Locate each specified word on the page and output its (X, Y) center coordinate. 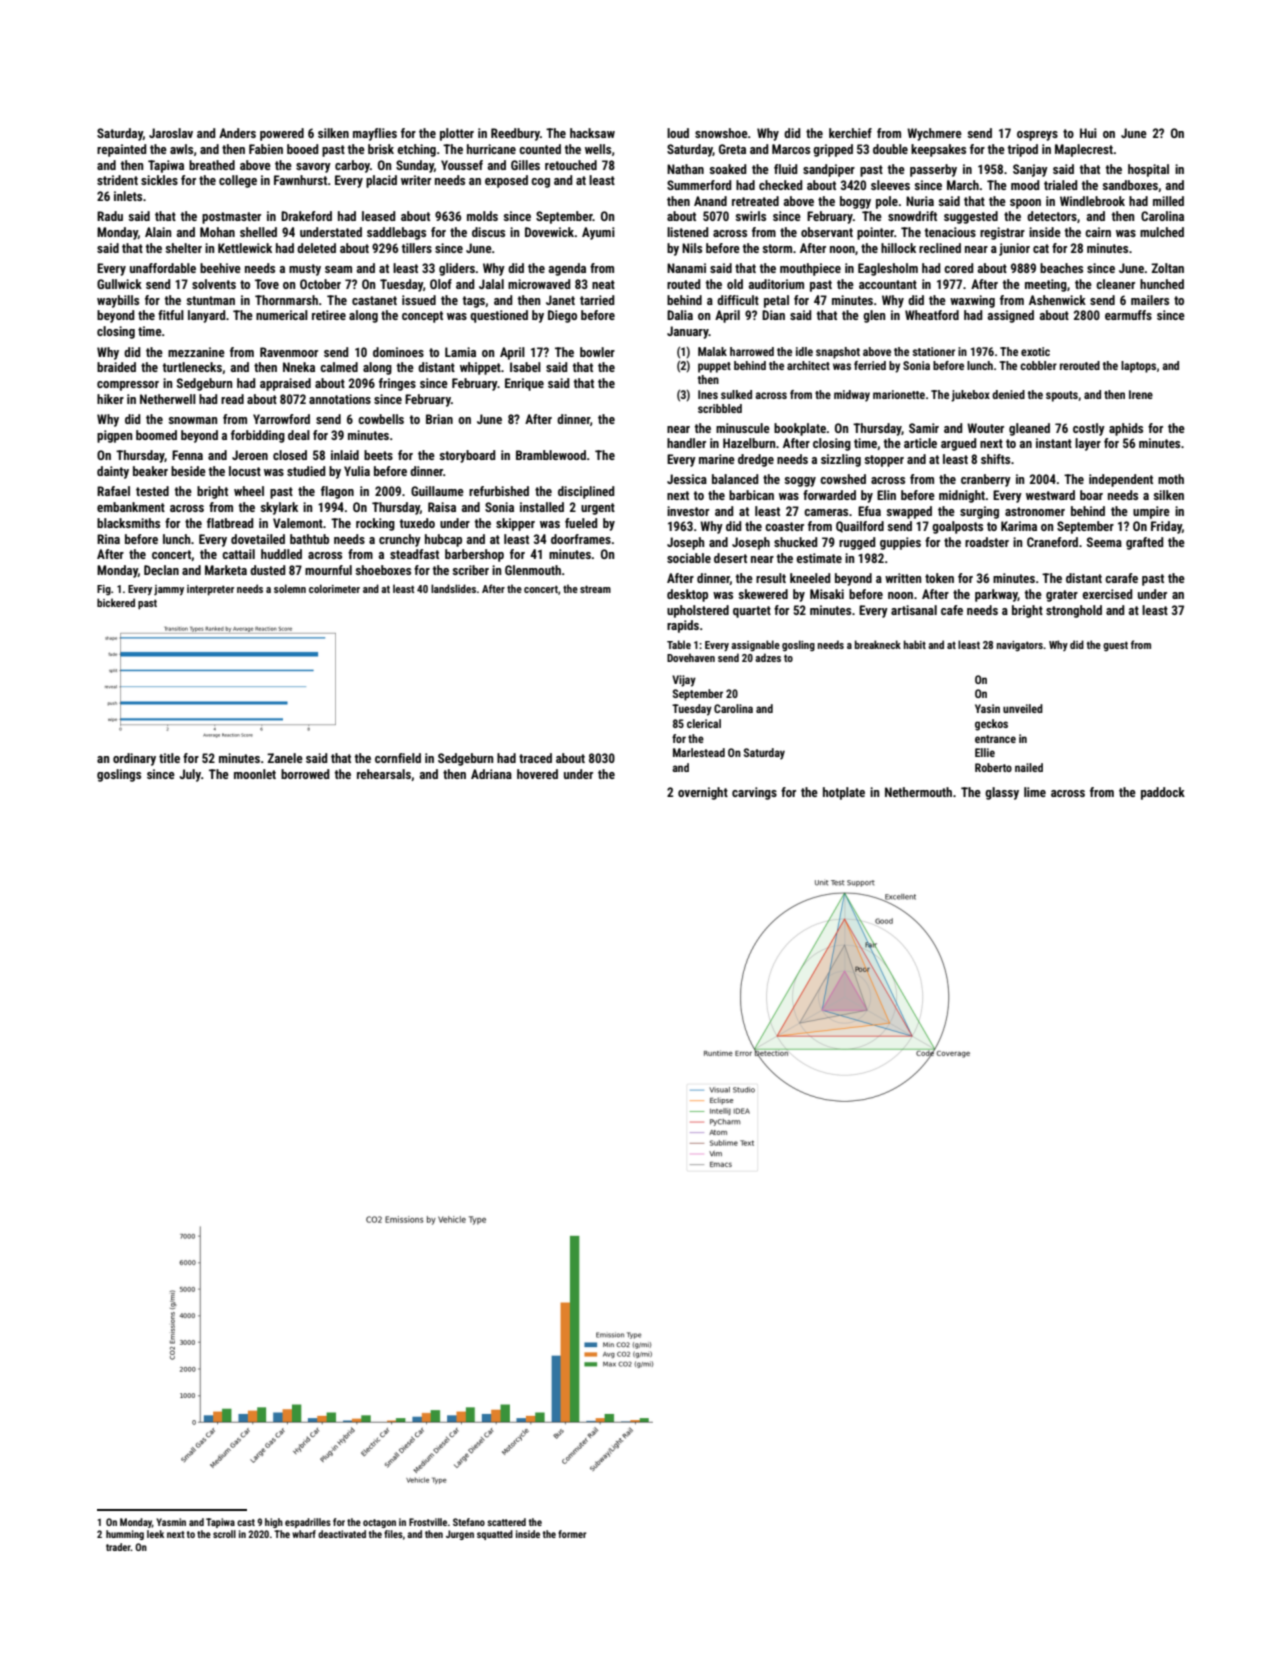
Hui (1088, 133)
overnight (703, 793)
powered (282, 134)
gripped (833, 150)
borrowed (305, 774)
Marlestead (699, 752)
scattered (506, 1522)
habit (915, 644)
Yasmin (171, 1522)
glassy (1002, 793)
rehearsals (384, 774)
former (572, 1534)
